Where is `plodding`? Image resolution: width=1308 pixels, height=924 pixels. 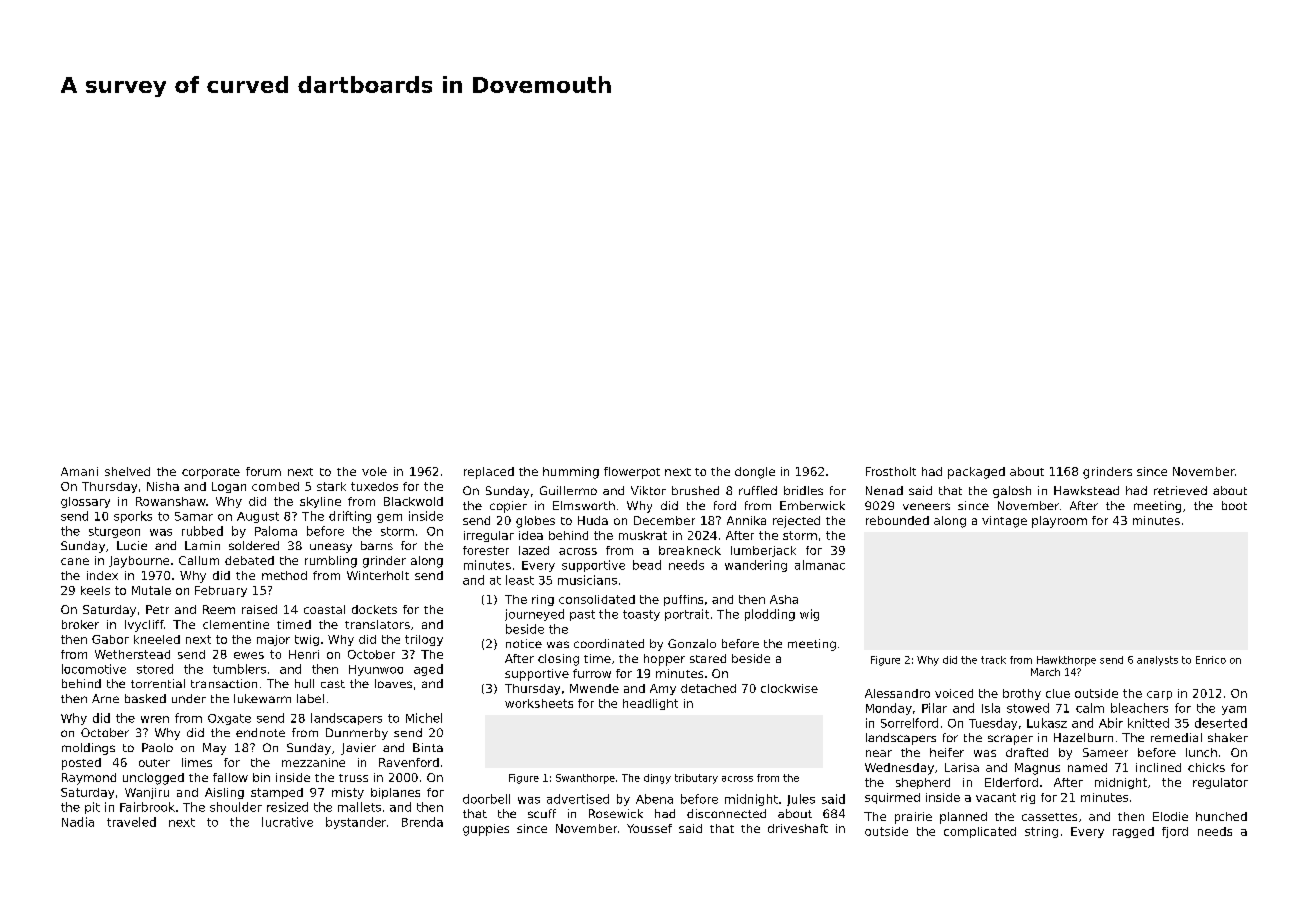
plodding is located at coordinates (770, 615).
